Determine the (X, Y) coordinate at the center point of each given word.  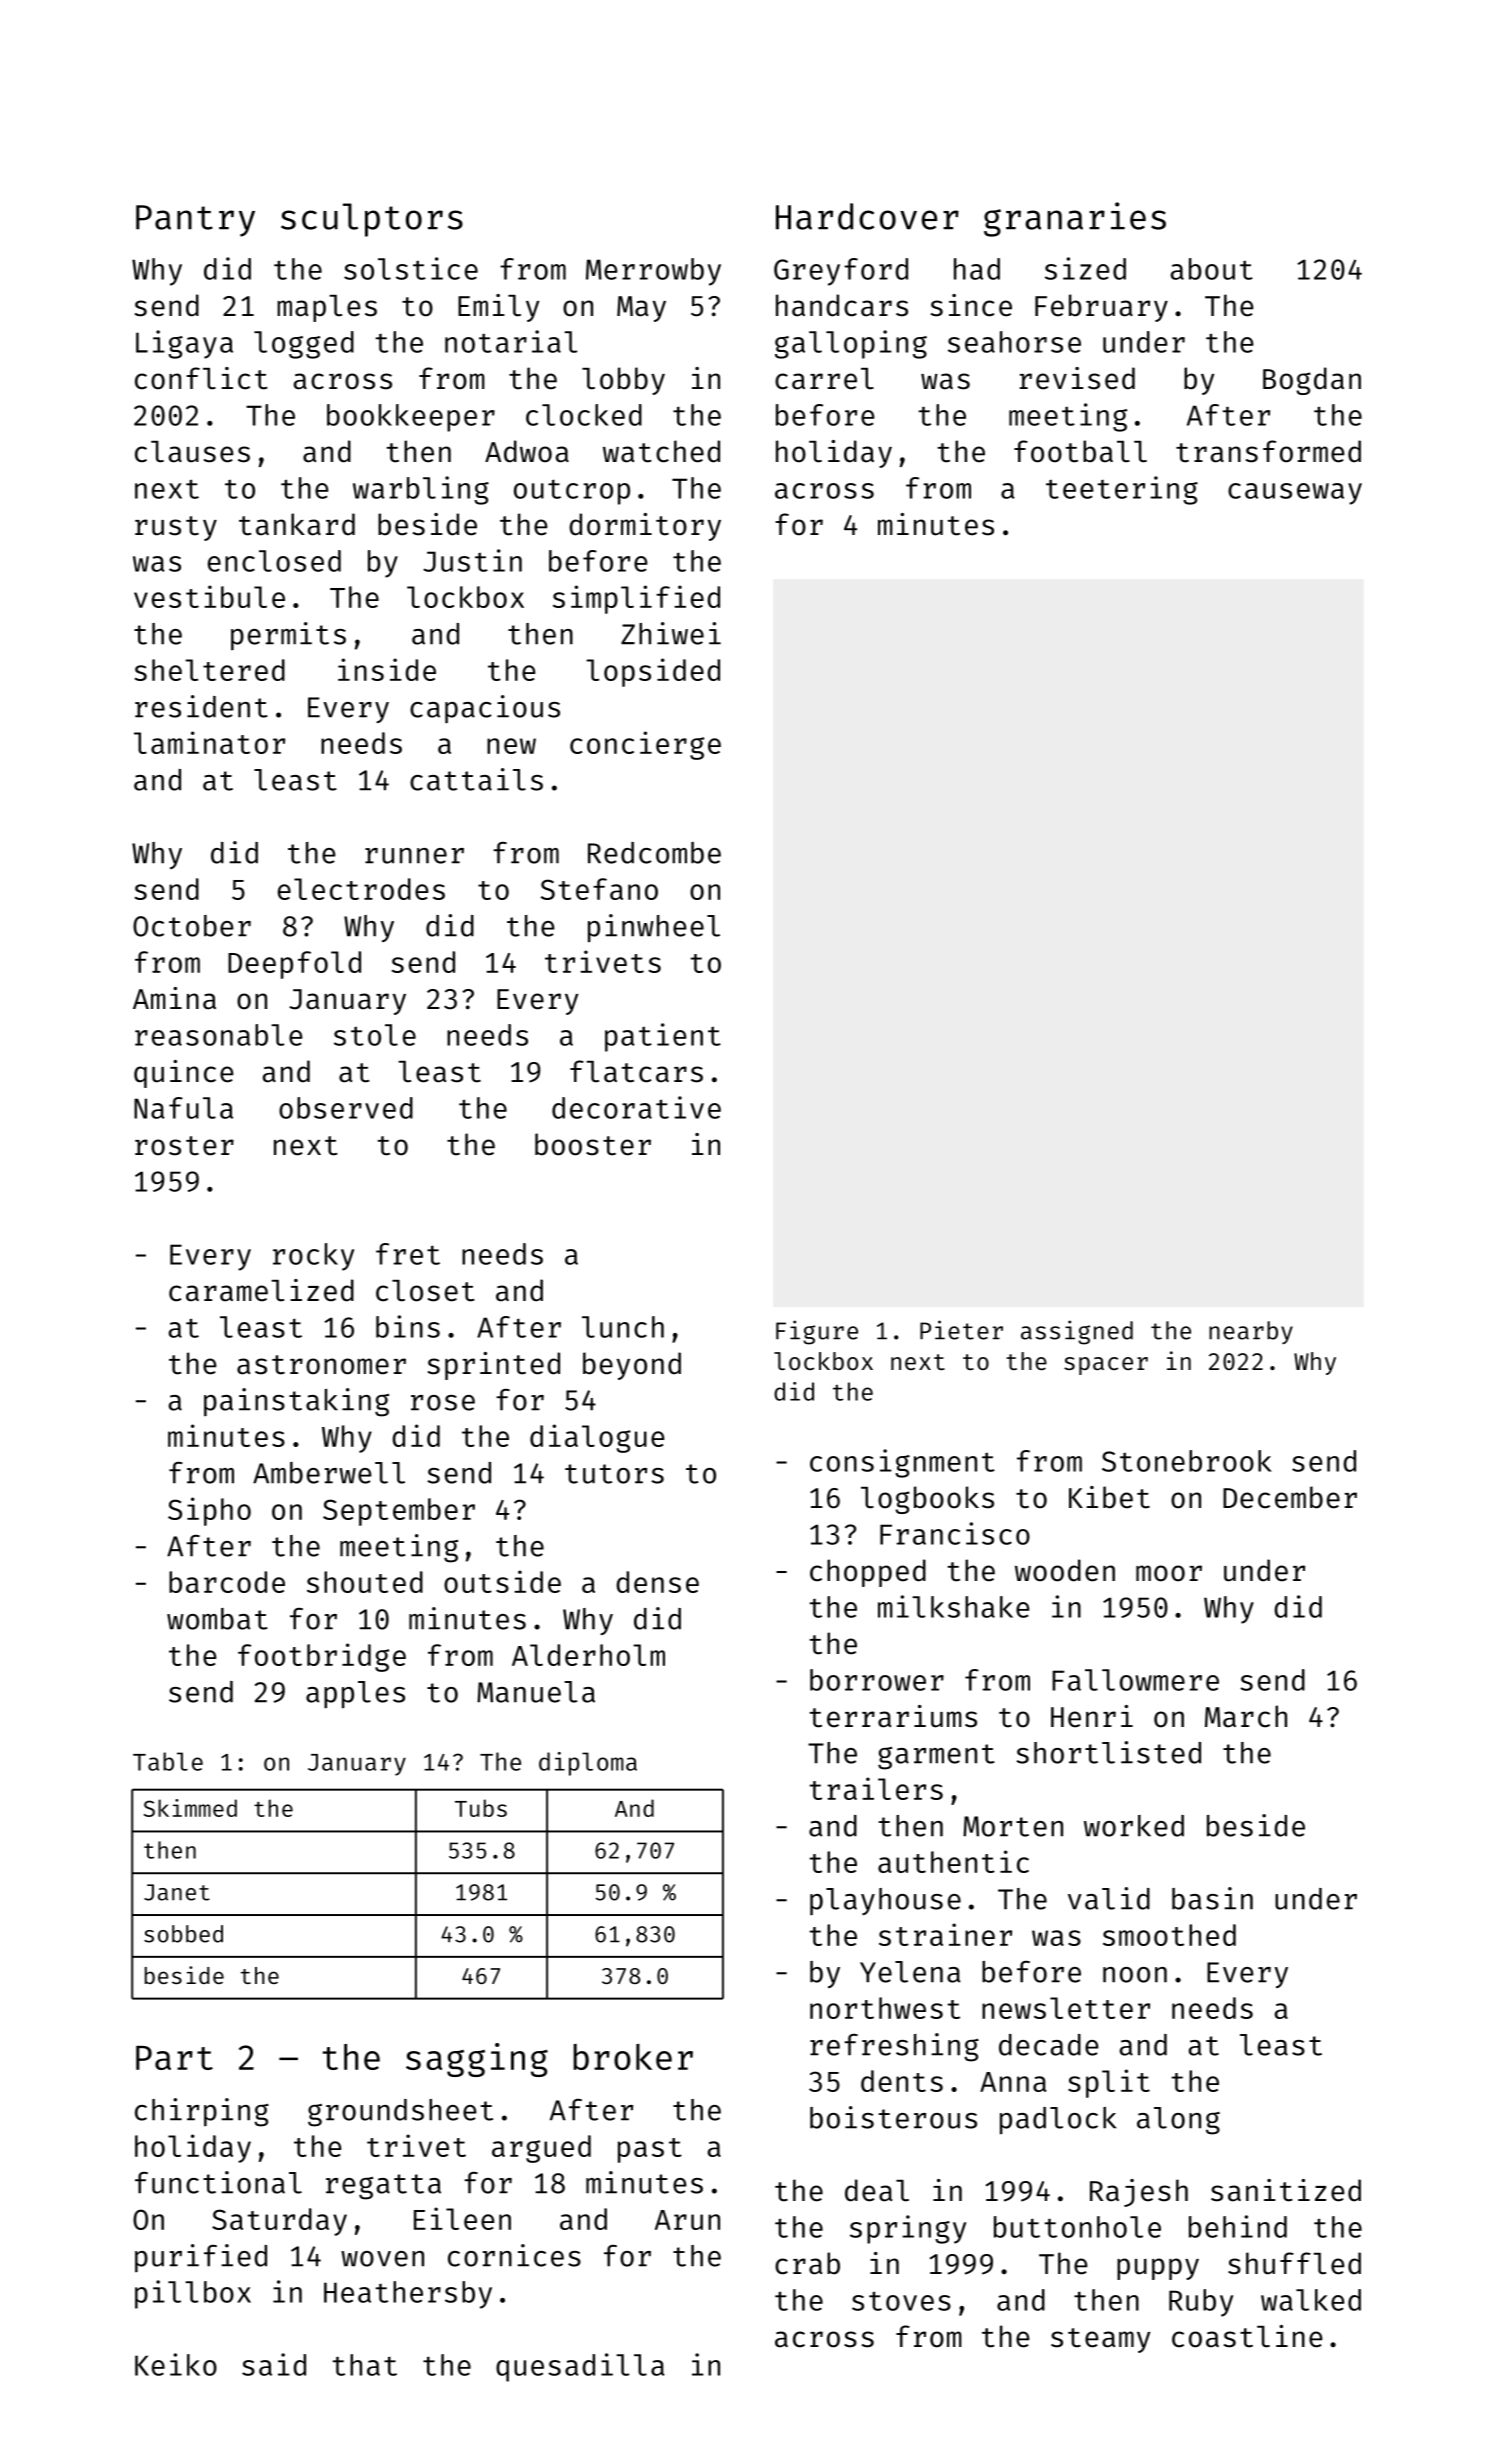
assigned (1077, 1332)
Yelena (910, 1972)
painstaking (296, 1402)
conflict (201, 378)
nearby (1251, 1332)
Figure (817, 1332)
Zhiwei (671, 633)
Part (174, 2058)
